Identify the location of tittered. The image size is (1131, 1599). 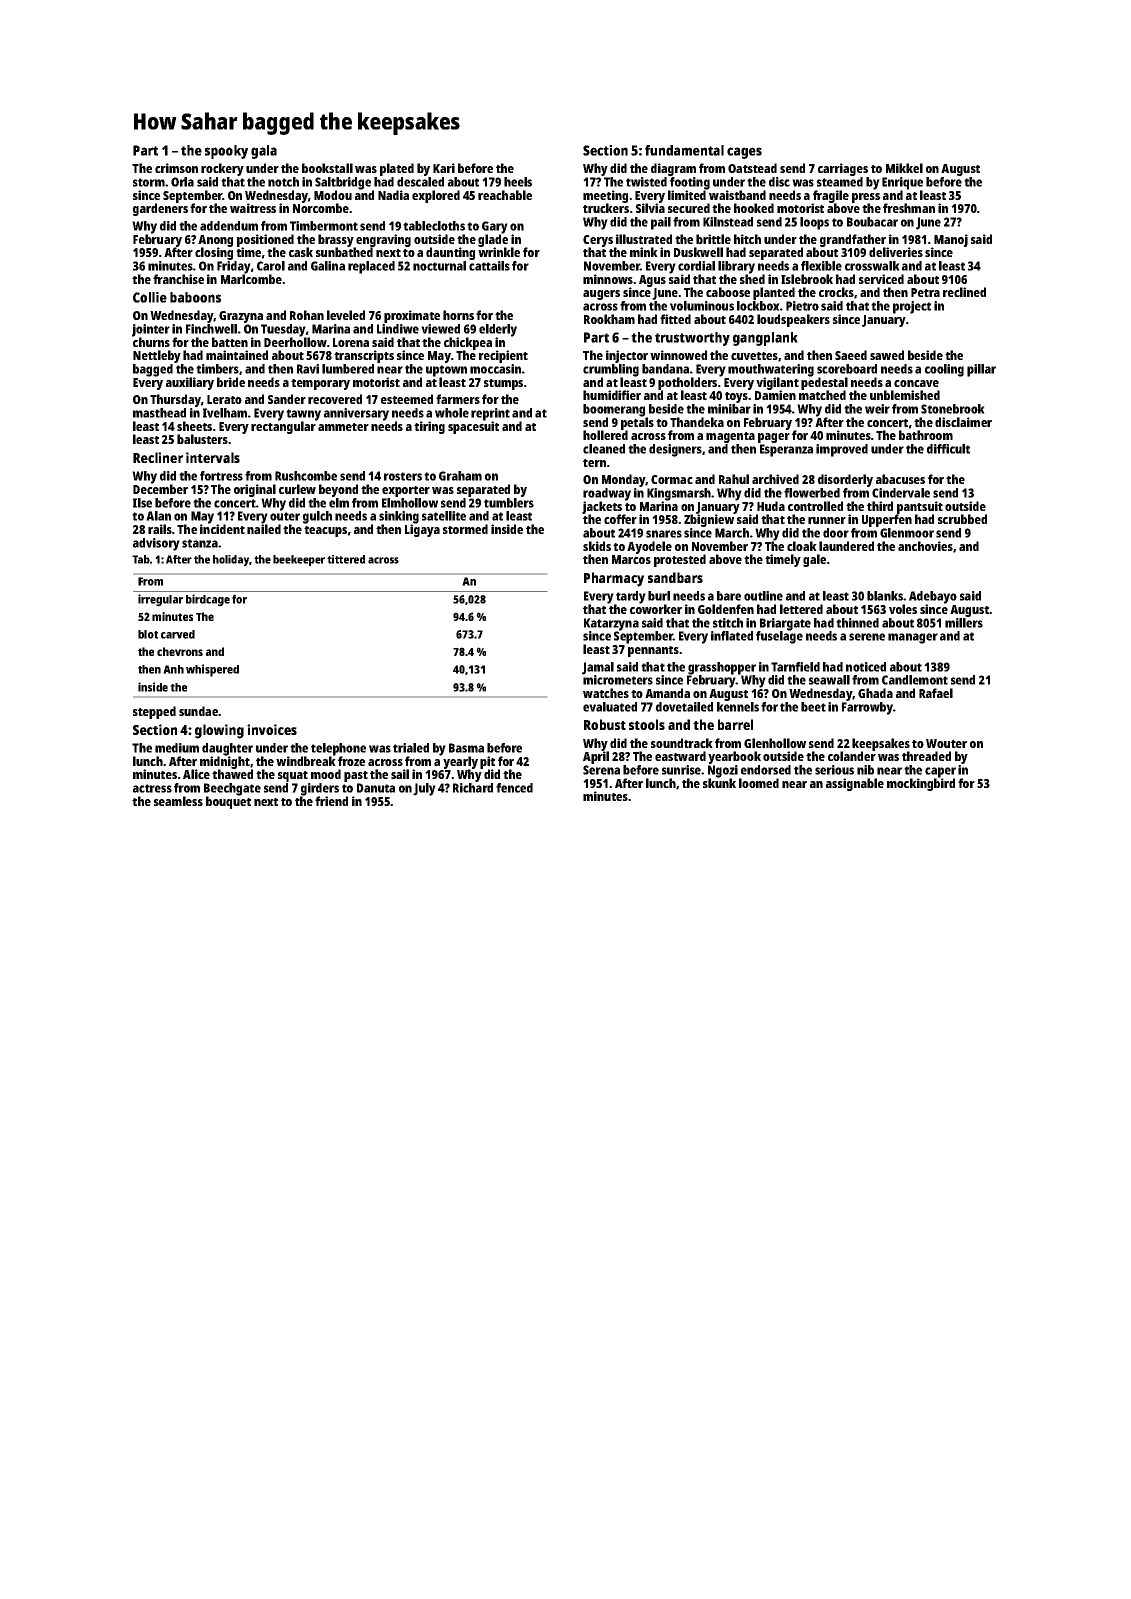
(346, 559).
